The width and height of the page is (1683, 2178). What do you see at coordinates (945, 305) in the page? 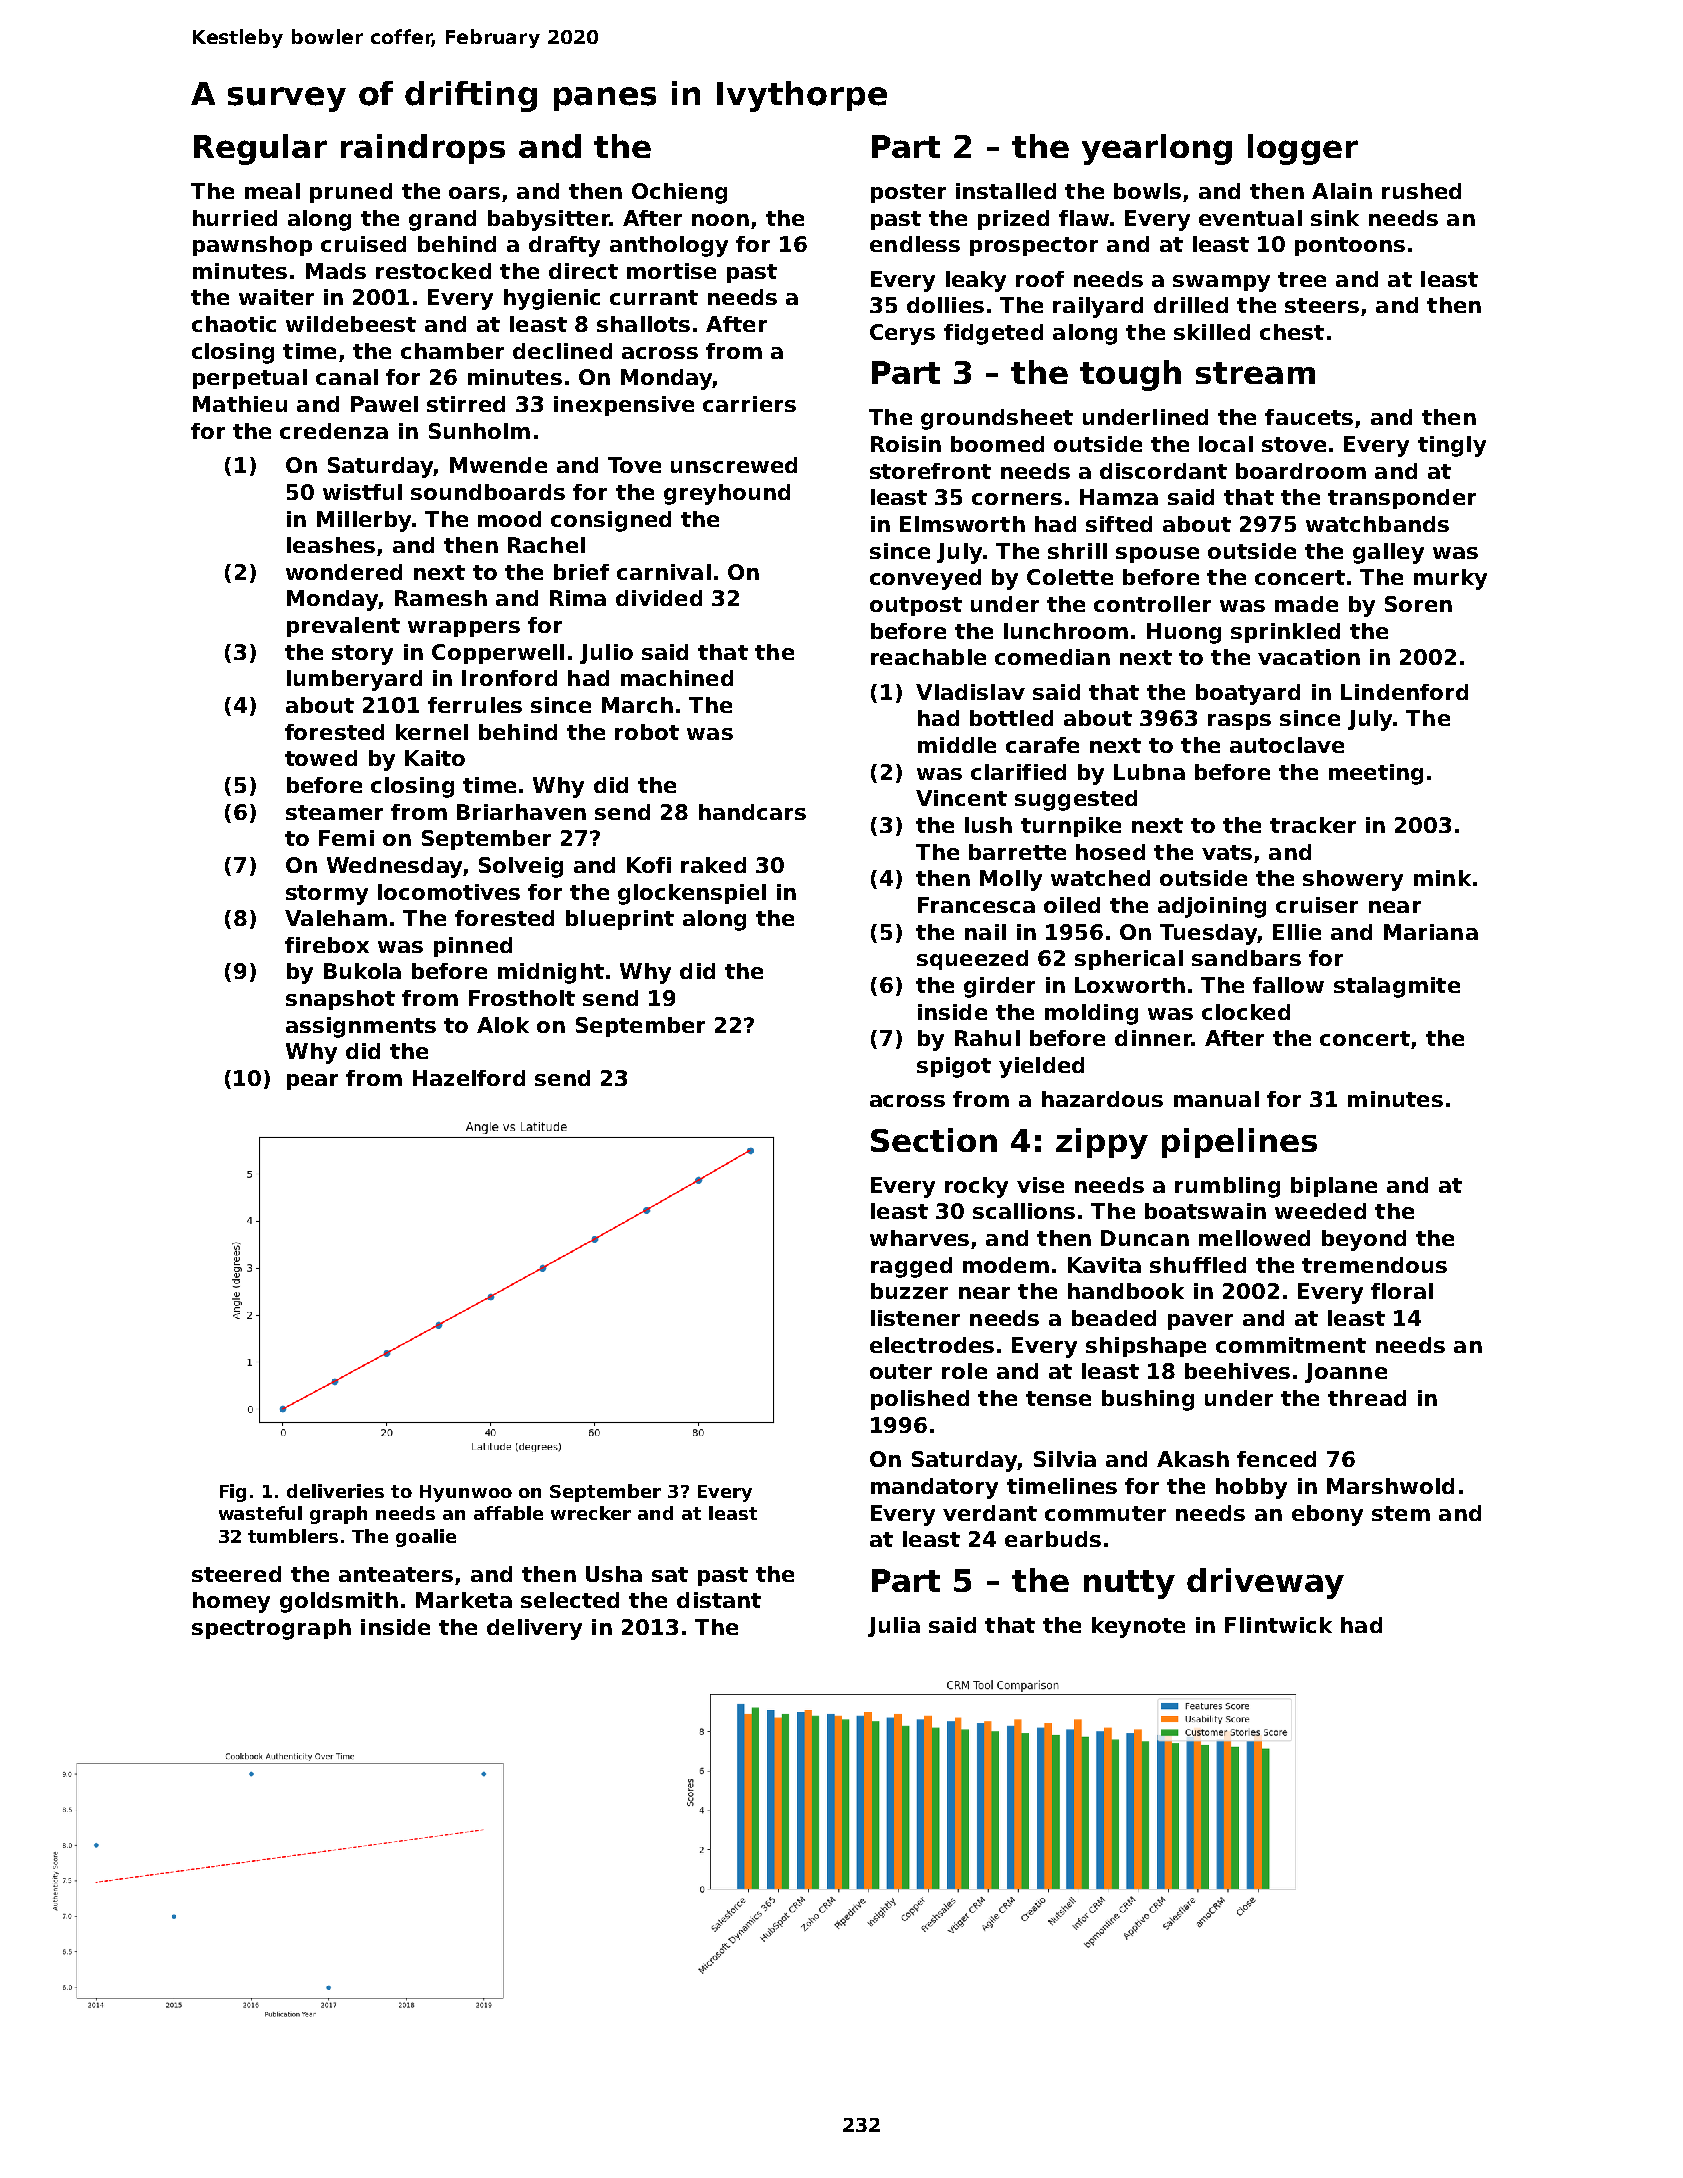
I see `dollies` at bounding box center [945, 305].
